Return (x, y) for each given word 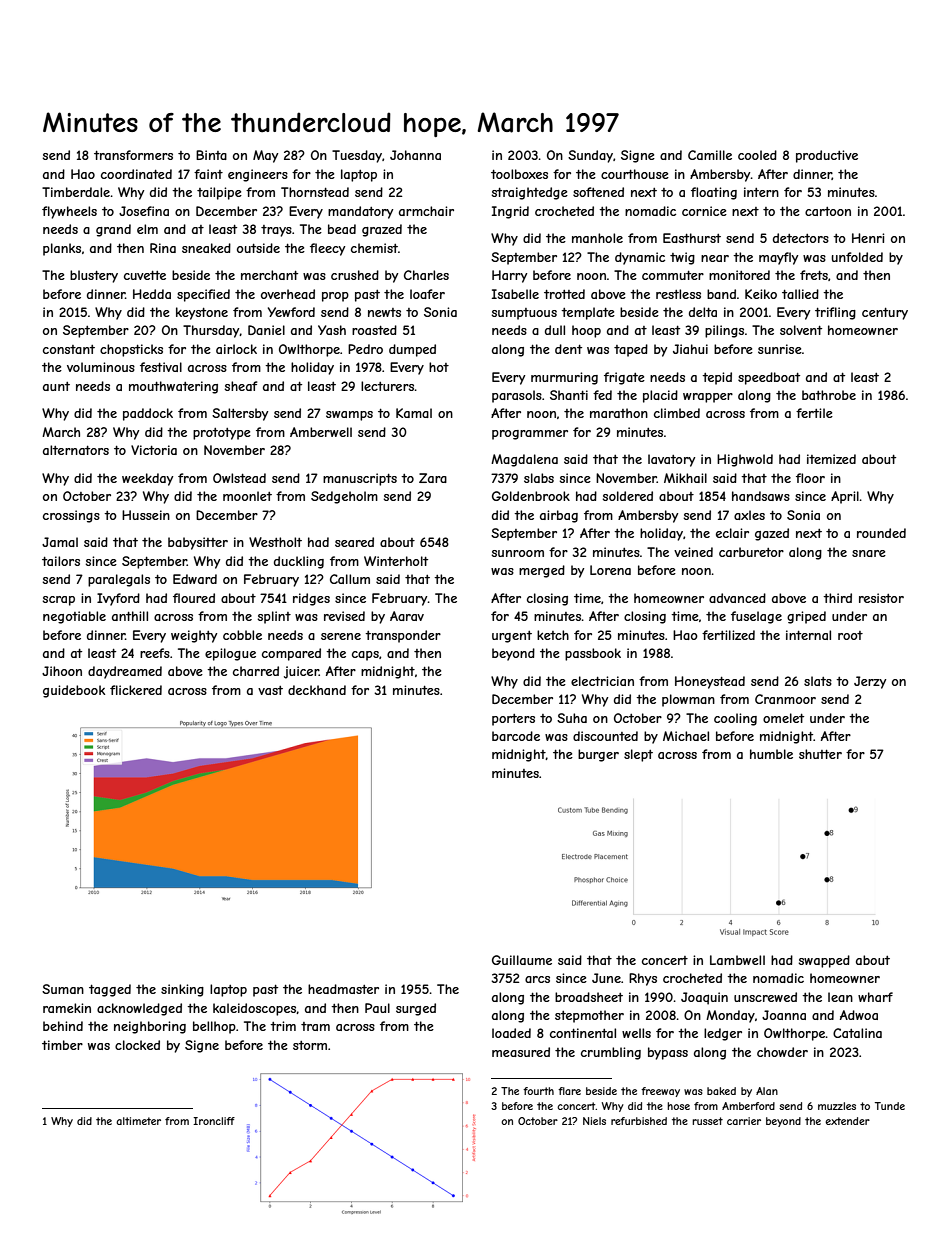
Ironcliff (214, 1121)
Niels (594, 1121)
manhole (597, 238)
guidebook (74, 691)
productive (827, 156)
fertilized (728, 635)
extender (847, 1121)
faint (208, 174)
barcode (516, 736)
